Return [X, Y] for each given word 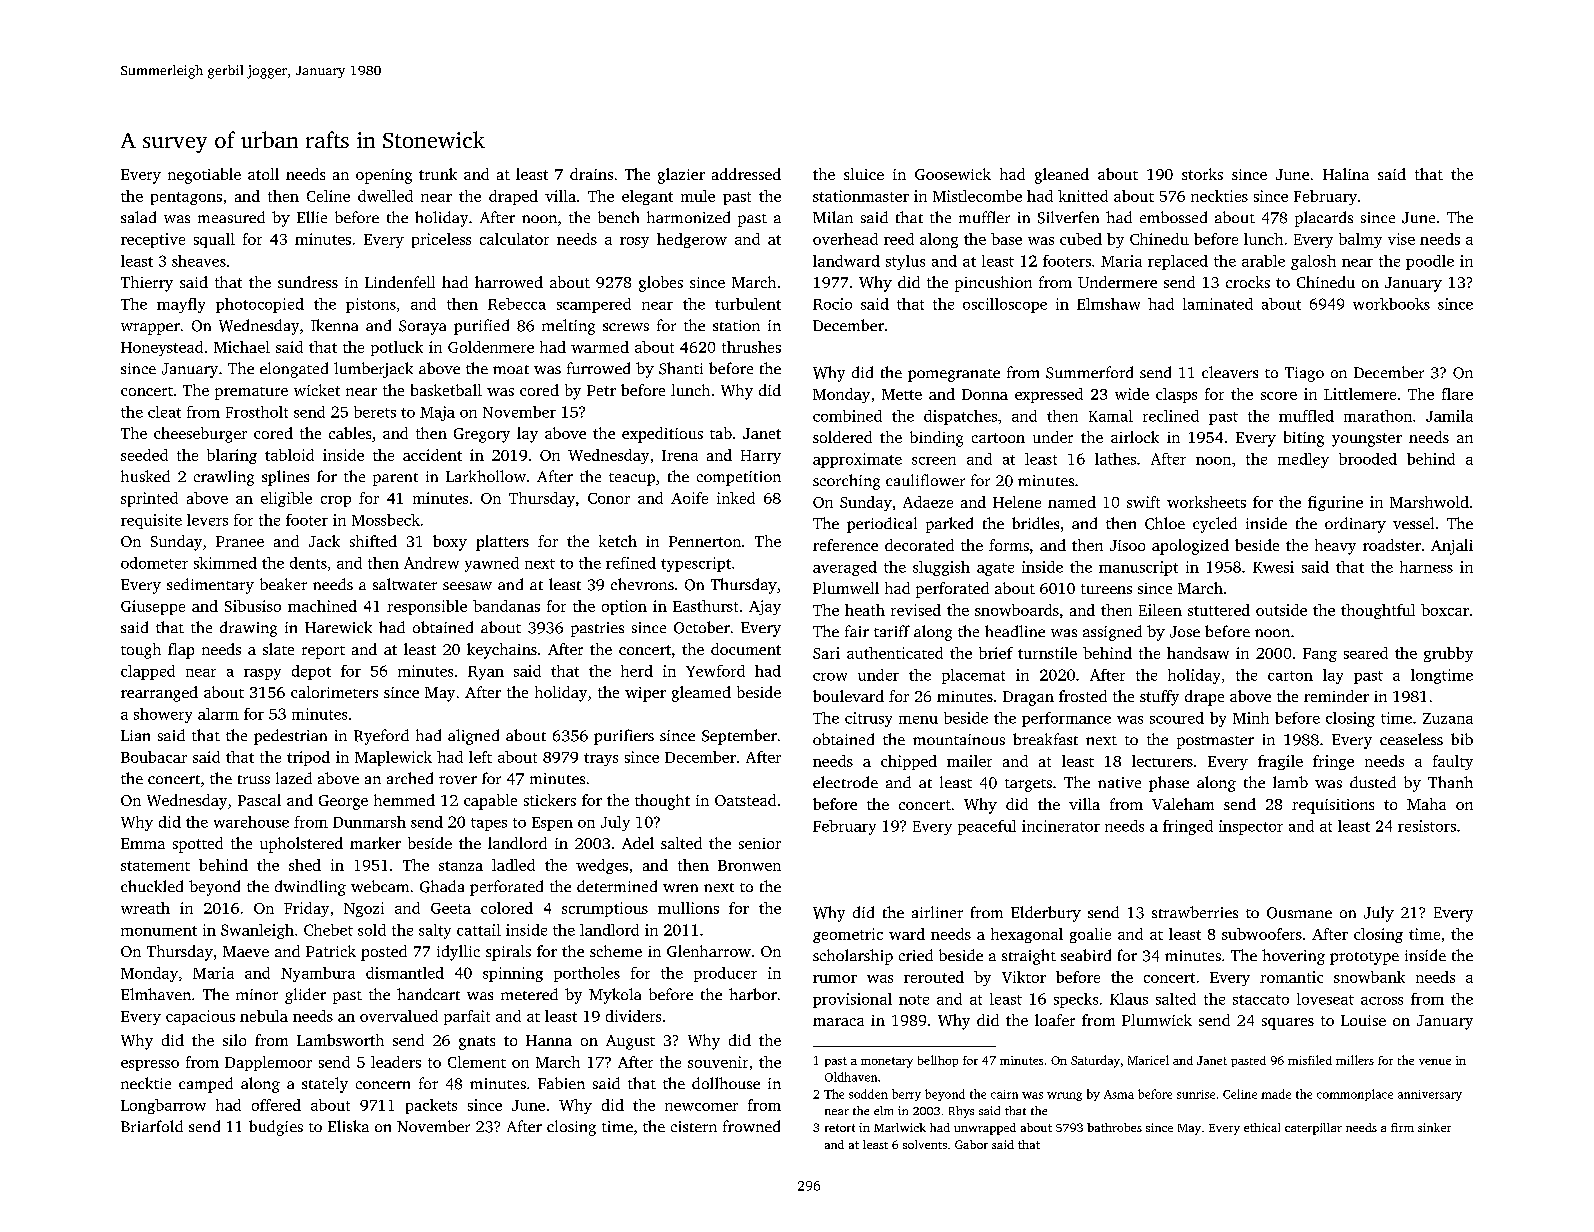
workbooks [1391, 304]
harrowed [509, 282]
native [1119, 782]
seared [1366, 653]
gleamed [701, 694]
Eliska [348, 1126]
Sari [826, 653]
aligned [473, 737]
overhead [845, 239]
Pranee [240, 541]
